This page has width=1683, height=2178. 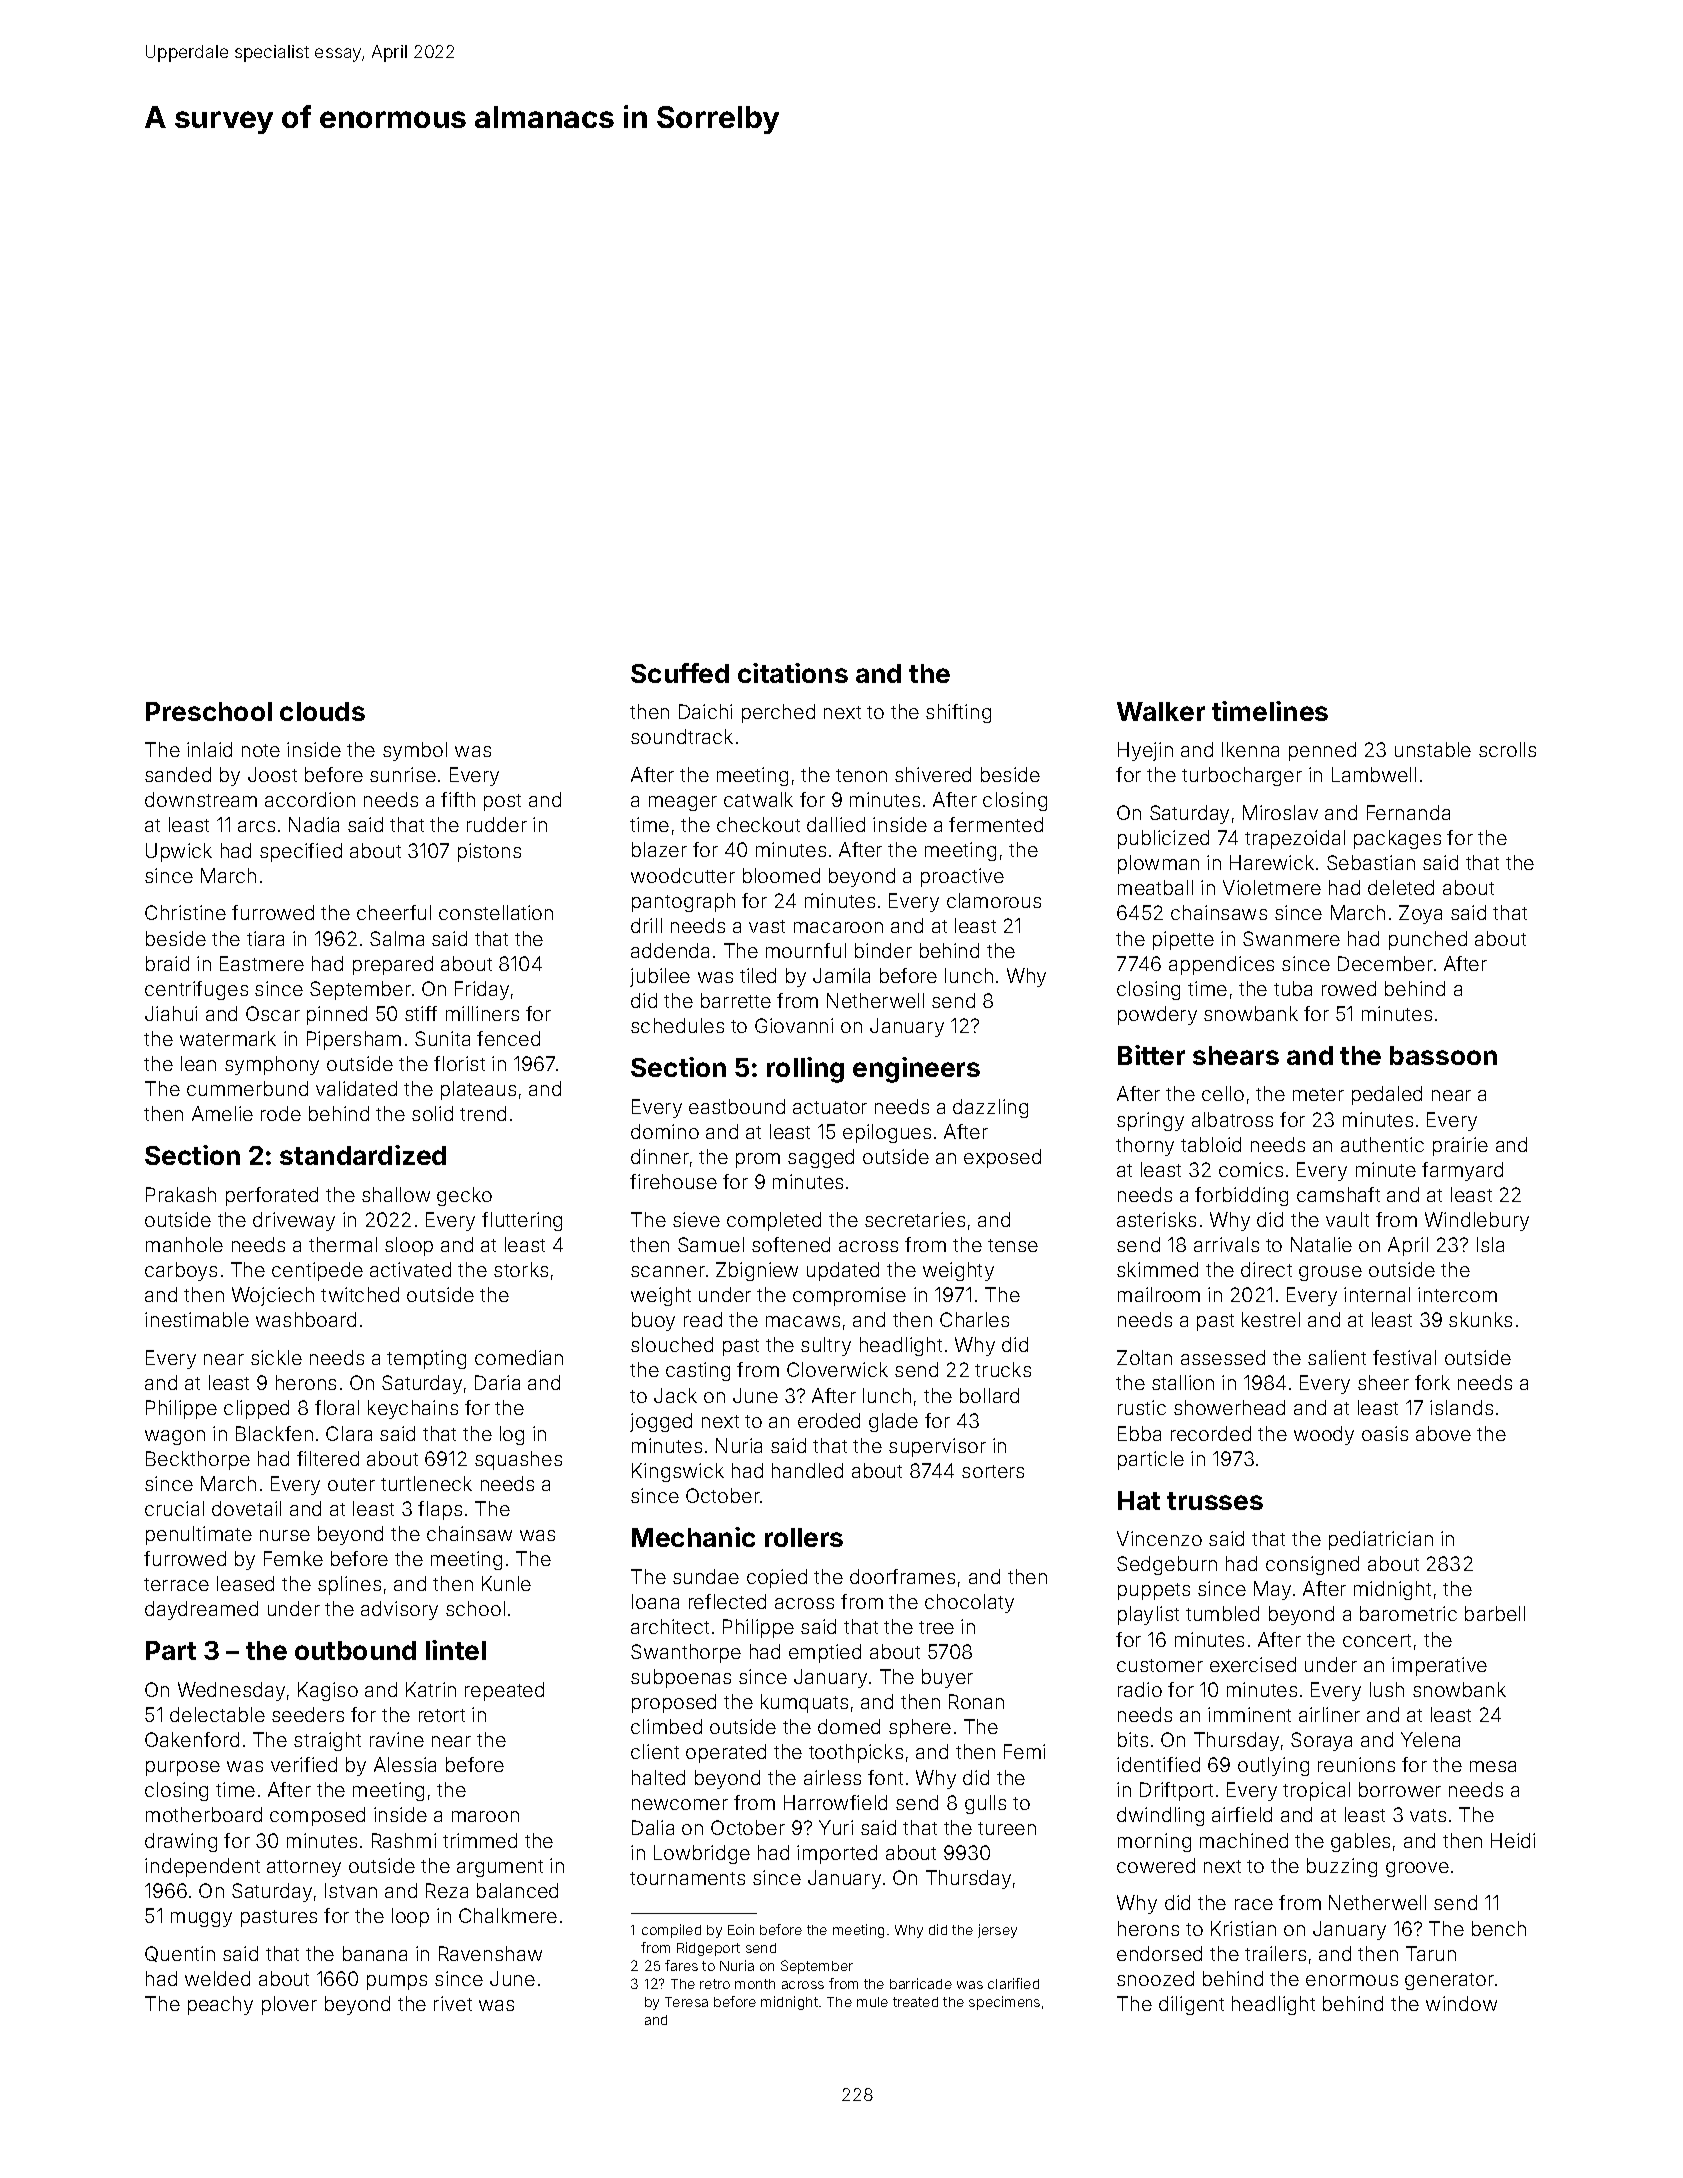 What do you see at coordinates (1461, 2003) in the page?
I see `window` at bounding box center [1461, 2003].
